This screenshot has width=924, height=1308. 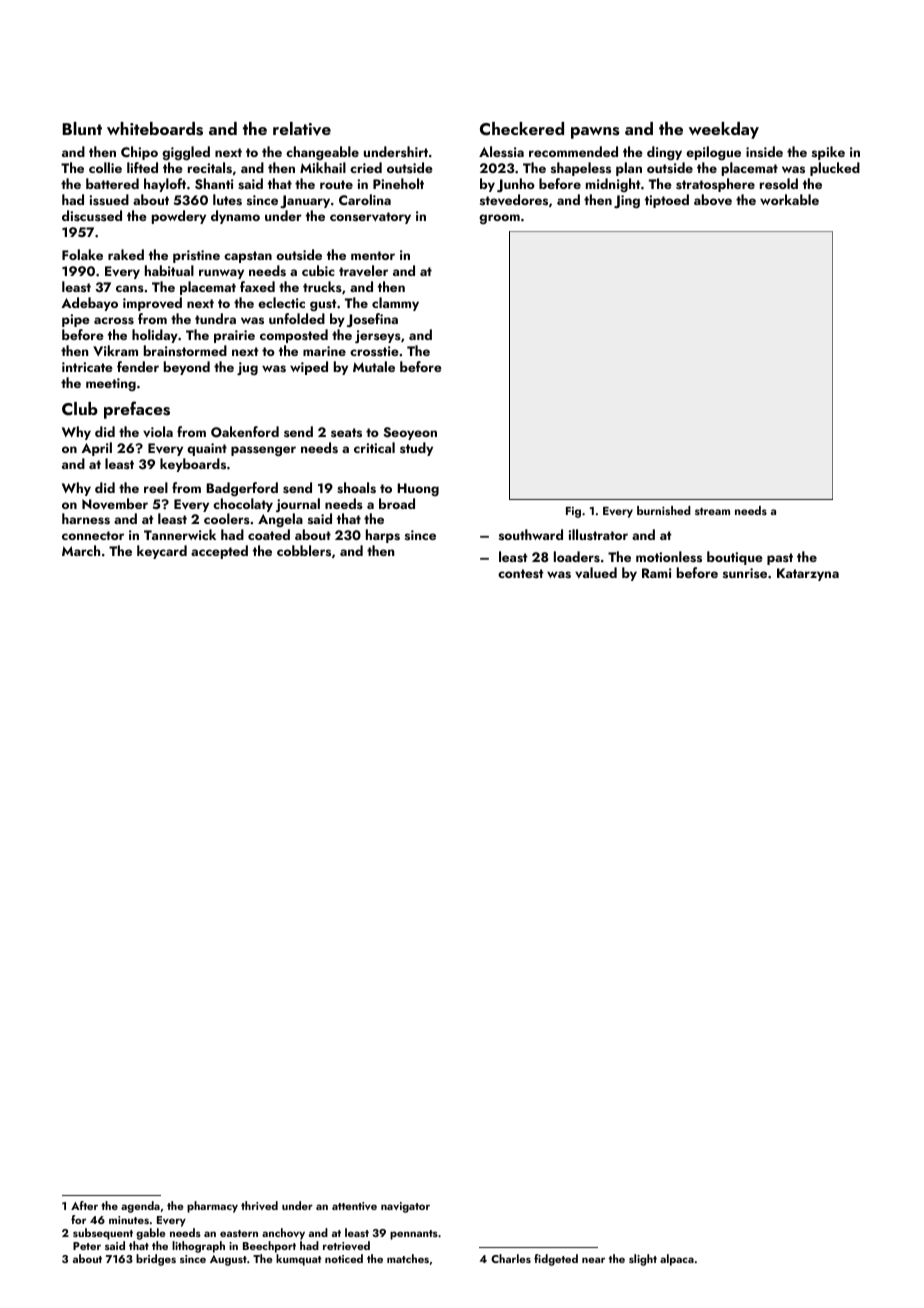 I want to click on workable, so click(x=789, y=199).
